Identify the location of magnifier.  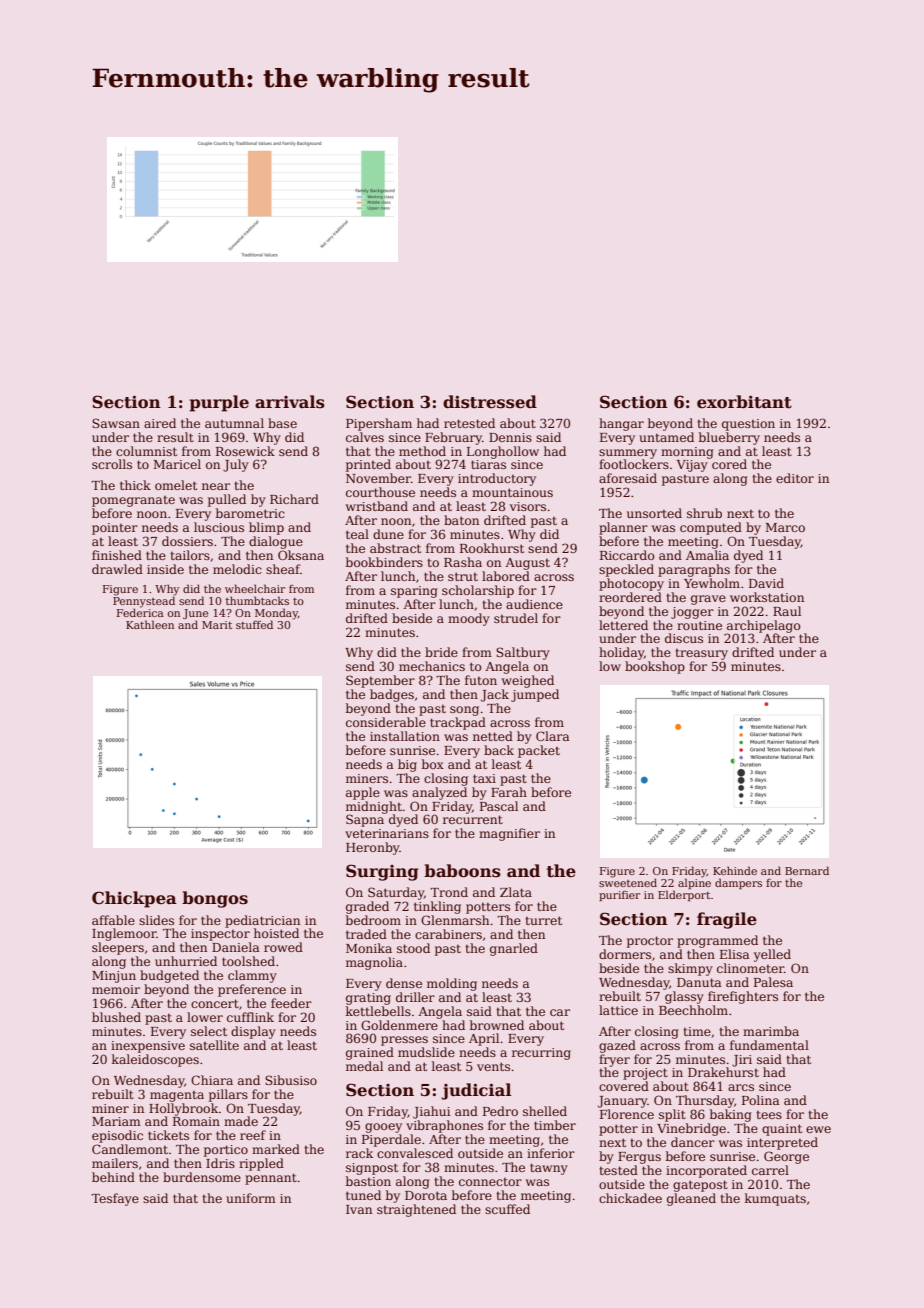
(509, 834).
